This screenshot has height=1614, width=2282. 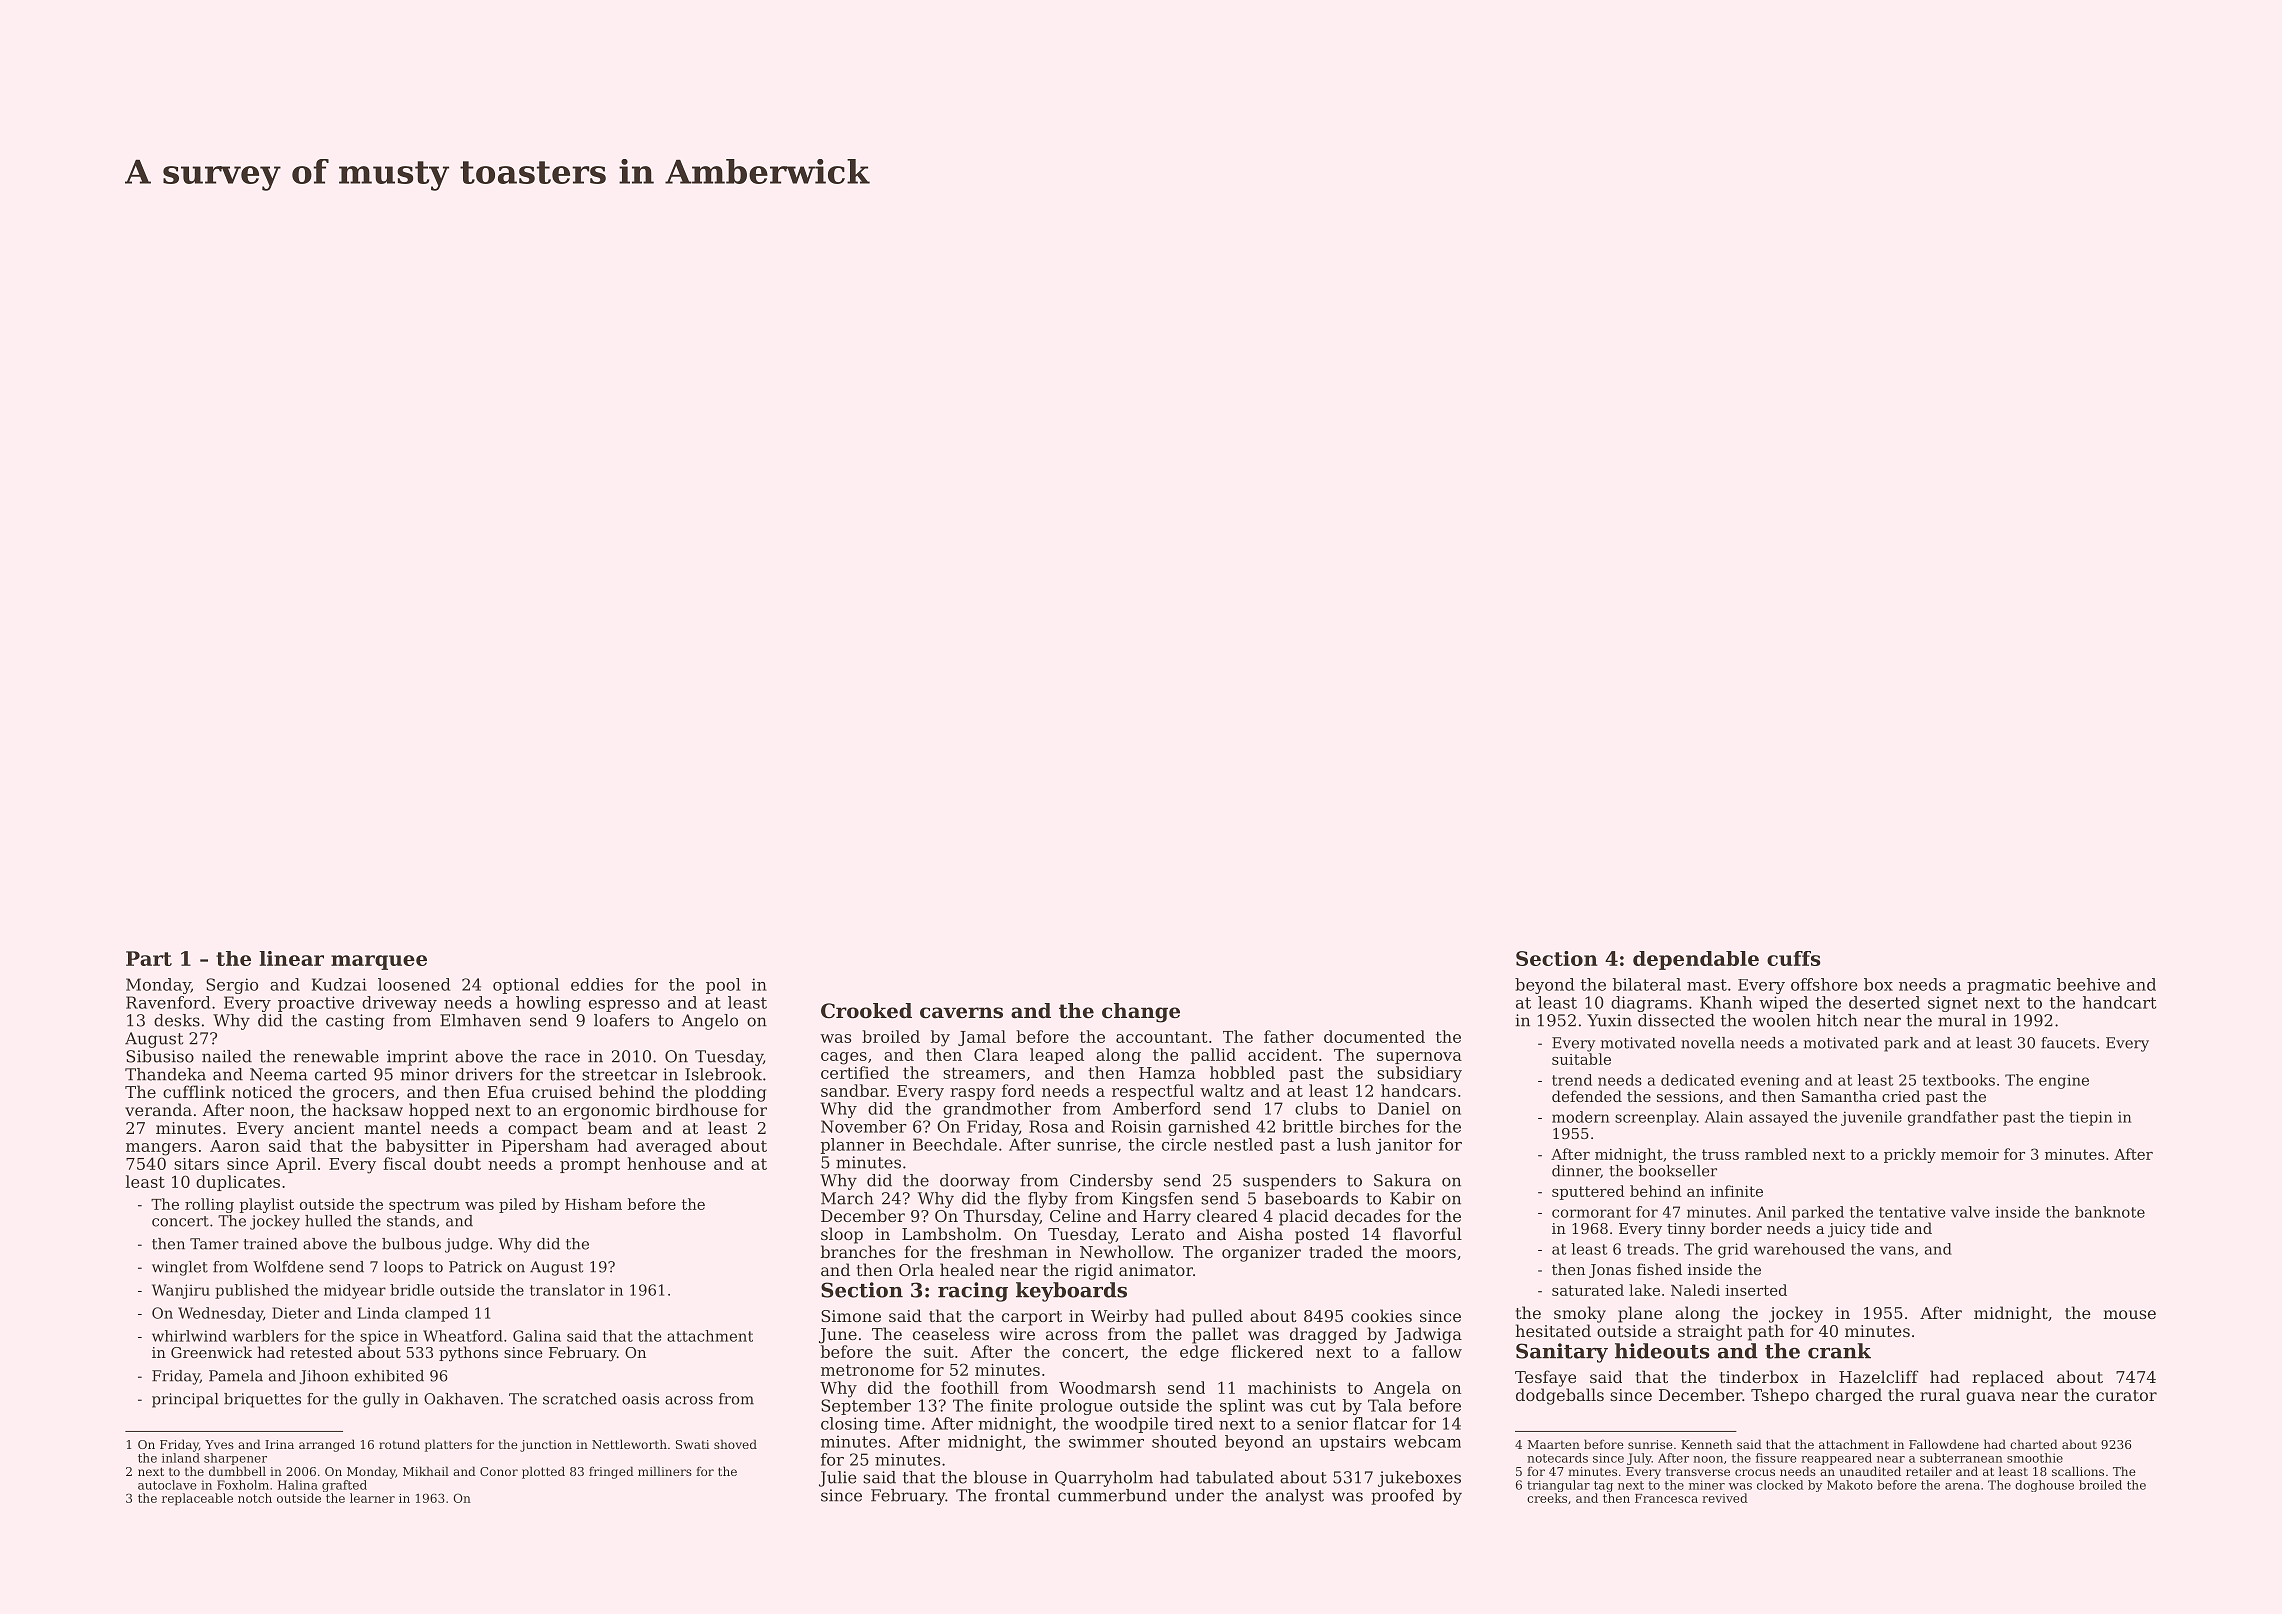 What do you see at coordinates (243, 1485) in the screenshot?
I see `Foxholm` at bounding box center [243, 1485].
